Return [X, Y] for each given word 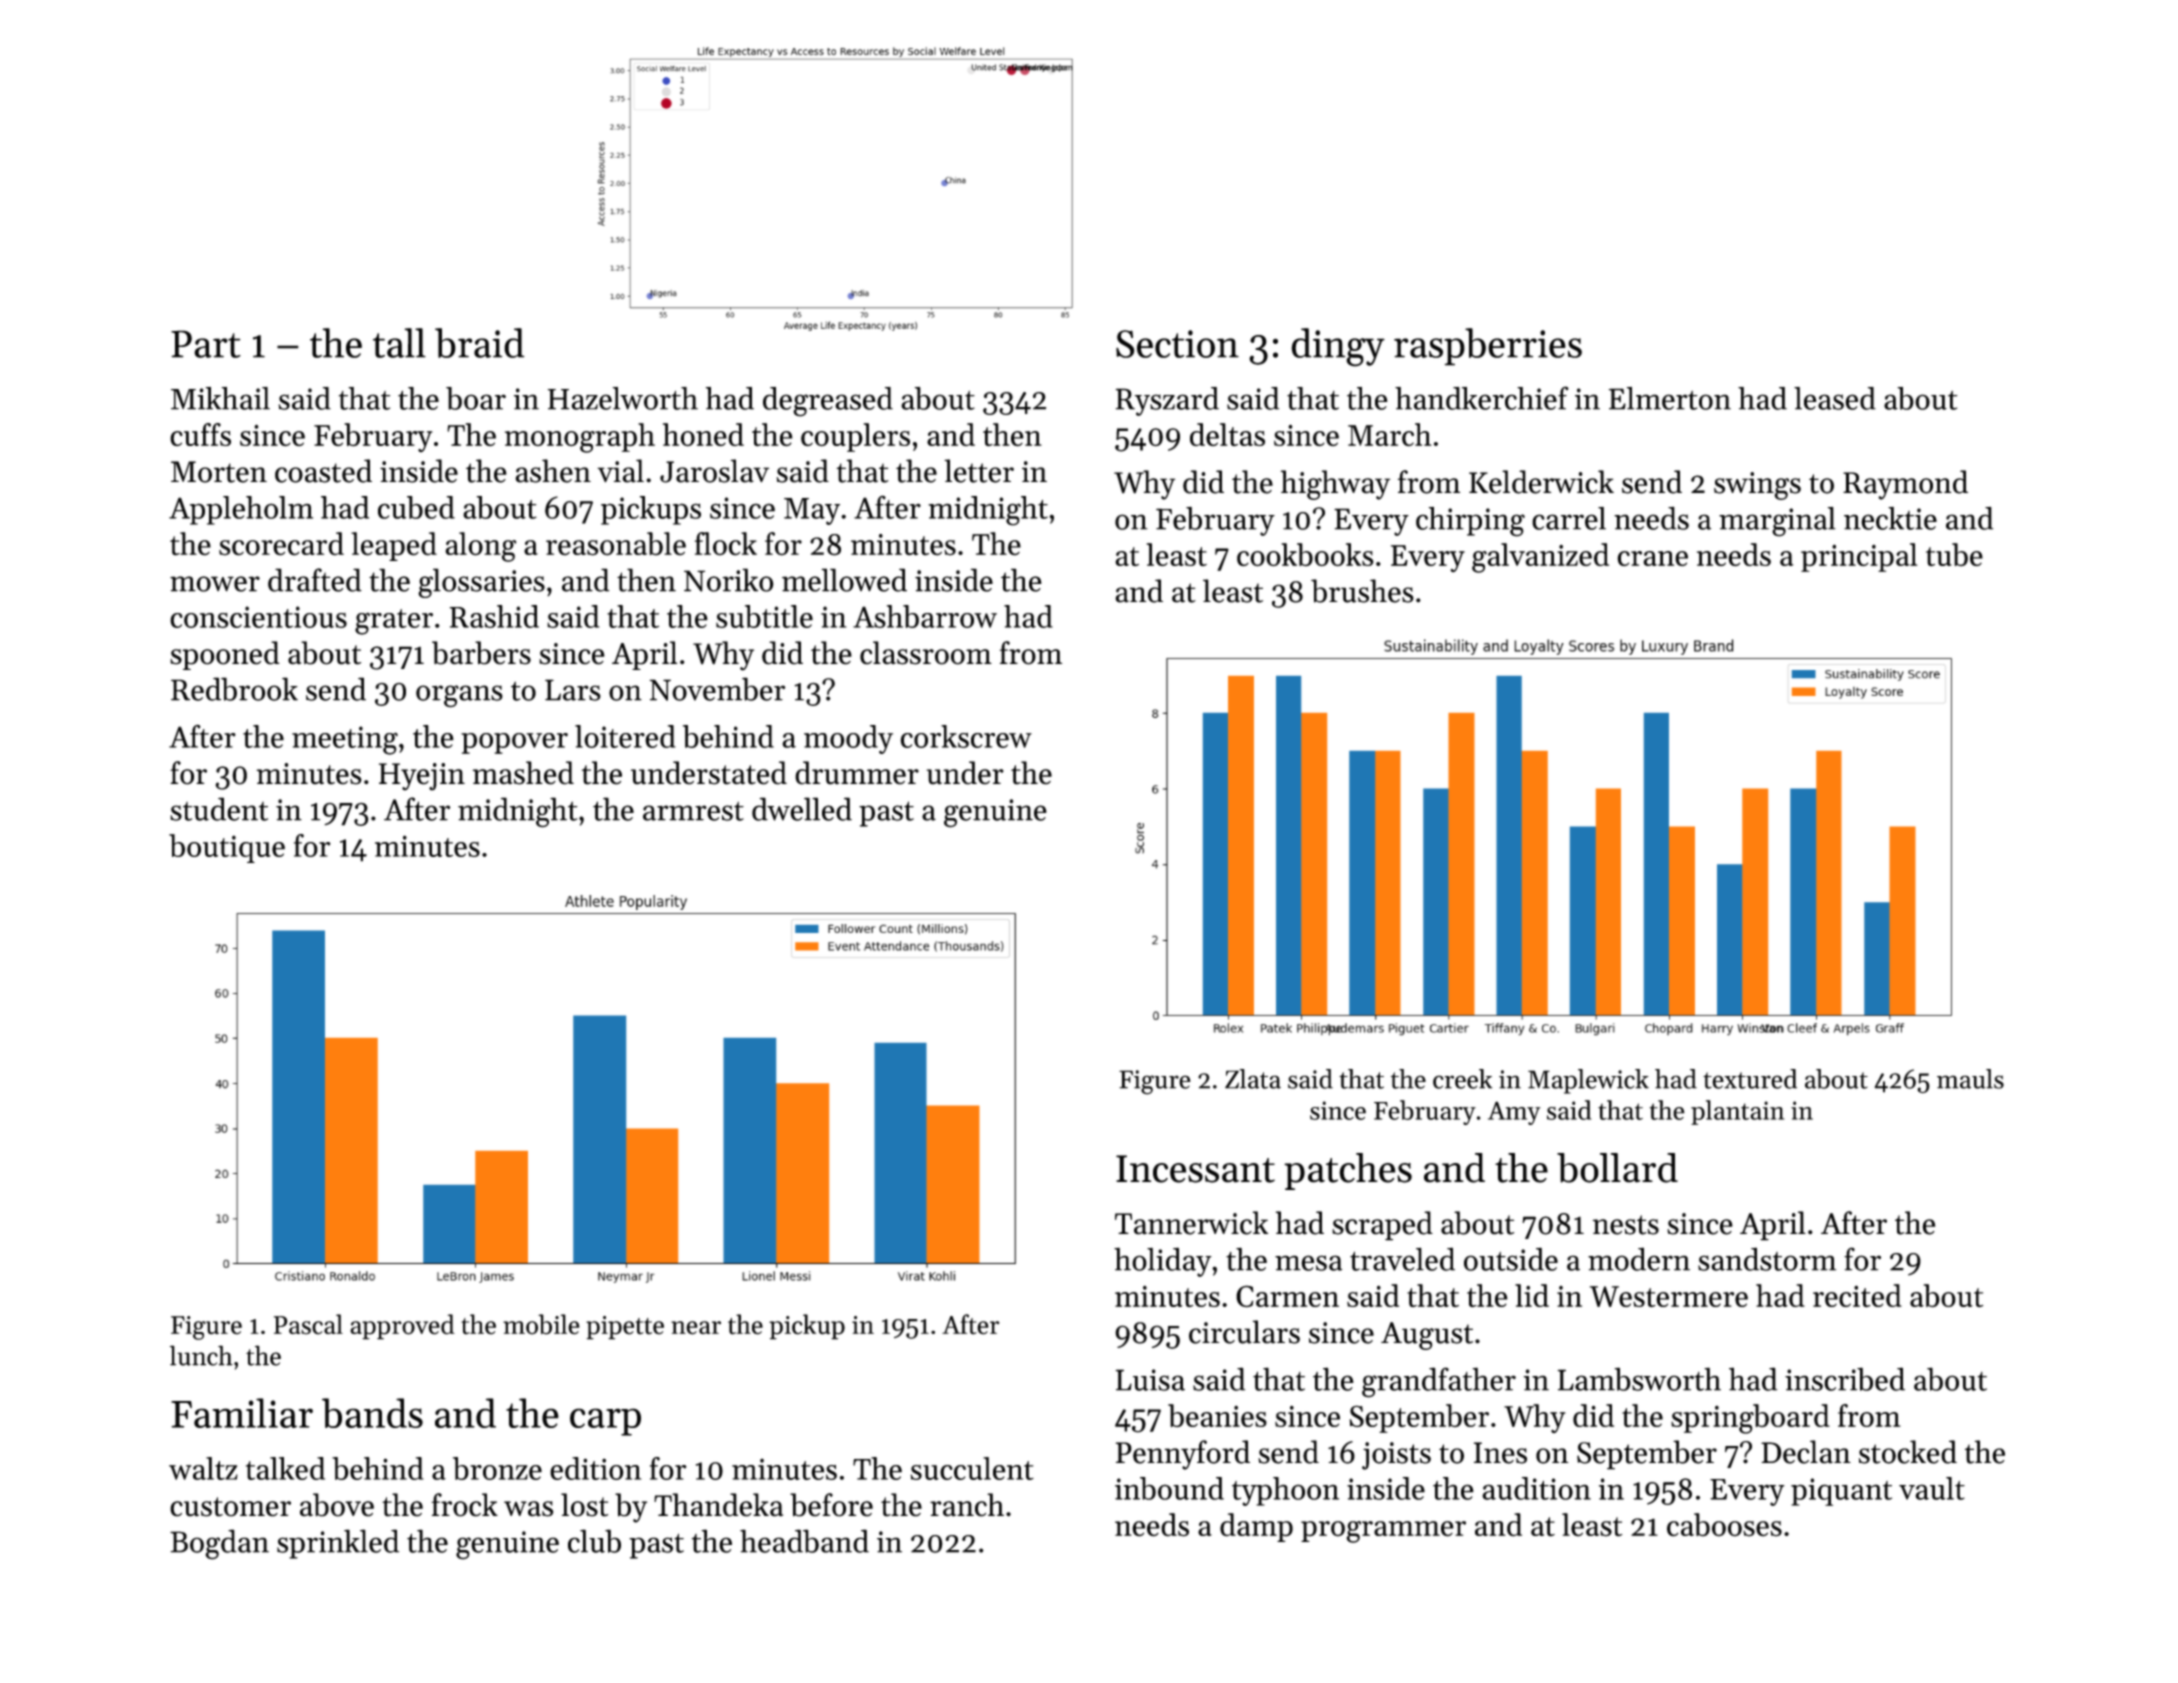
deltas [1227, 434]
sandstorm [1767, 1259]
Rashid [494, 616]
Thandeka [718, 1505]
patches [1348, 1171]
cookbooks [1305, 555]
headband [804, 1541]
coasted [323, 471]
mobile [541, 1324]
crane [1652, 558]
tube [1954, 555]
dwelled [802, 809]
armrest [693, 811]
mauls [1970, 1079]
